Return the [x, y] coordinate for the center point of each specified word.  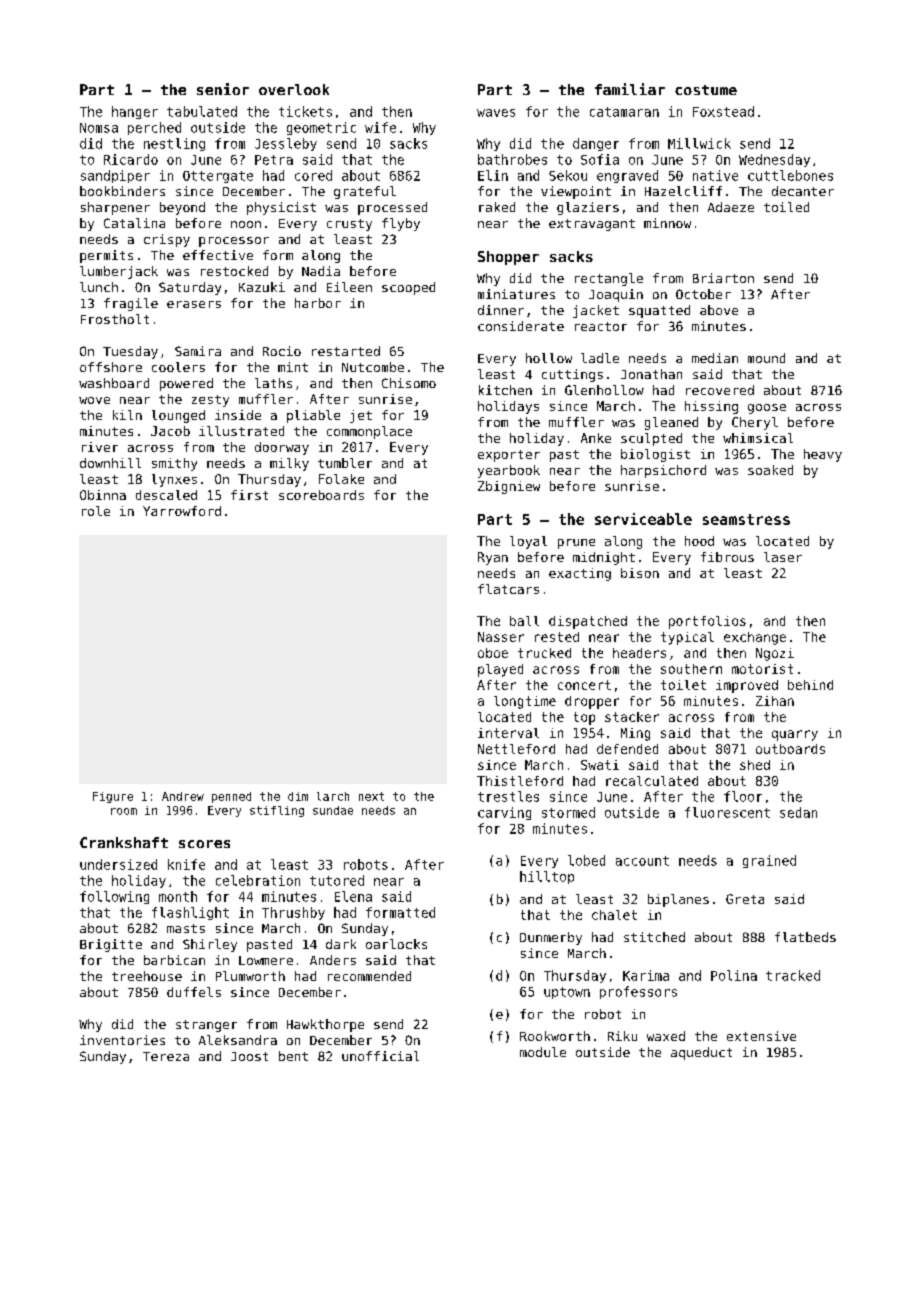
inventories [122, 1040]
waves [496, 113]
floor [743, 796]
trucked [544, 653]
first [249, 495]
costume [706, 90]
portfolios [707, 622]
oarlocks [396, 944]
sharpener [115, 208]
